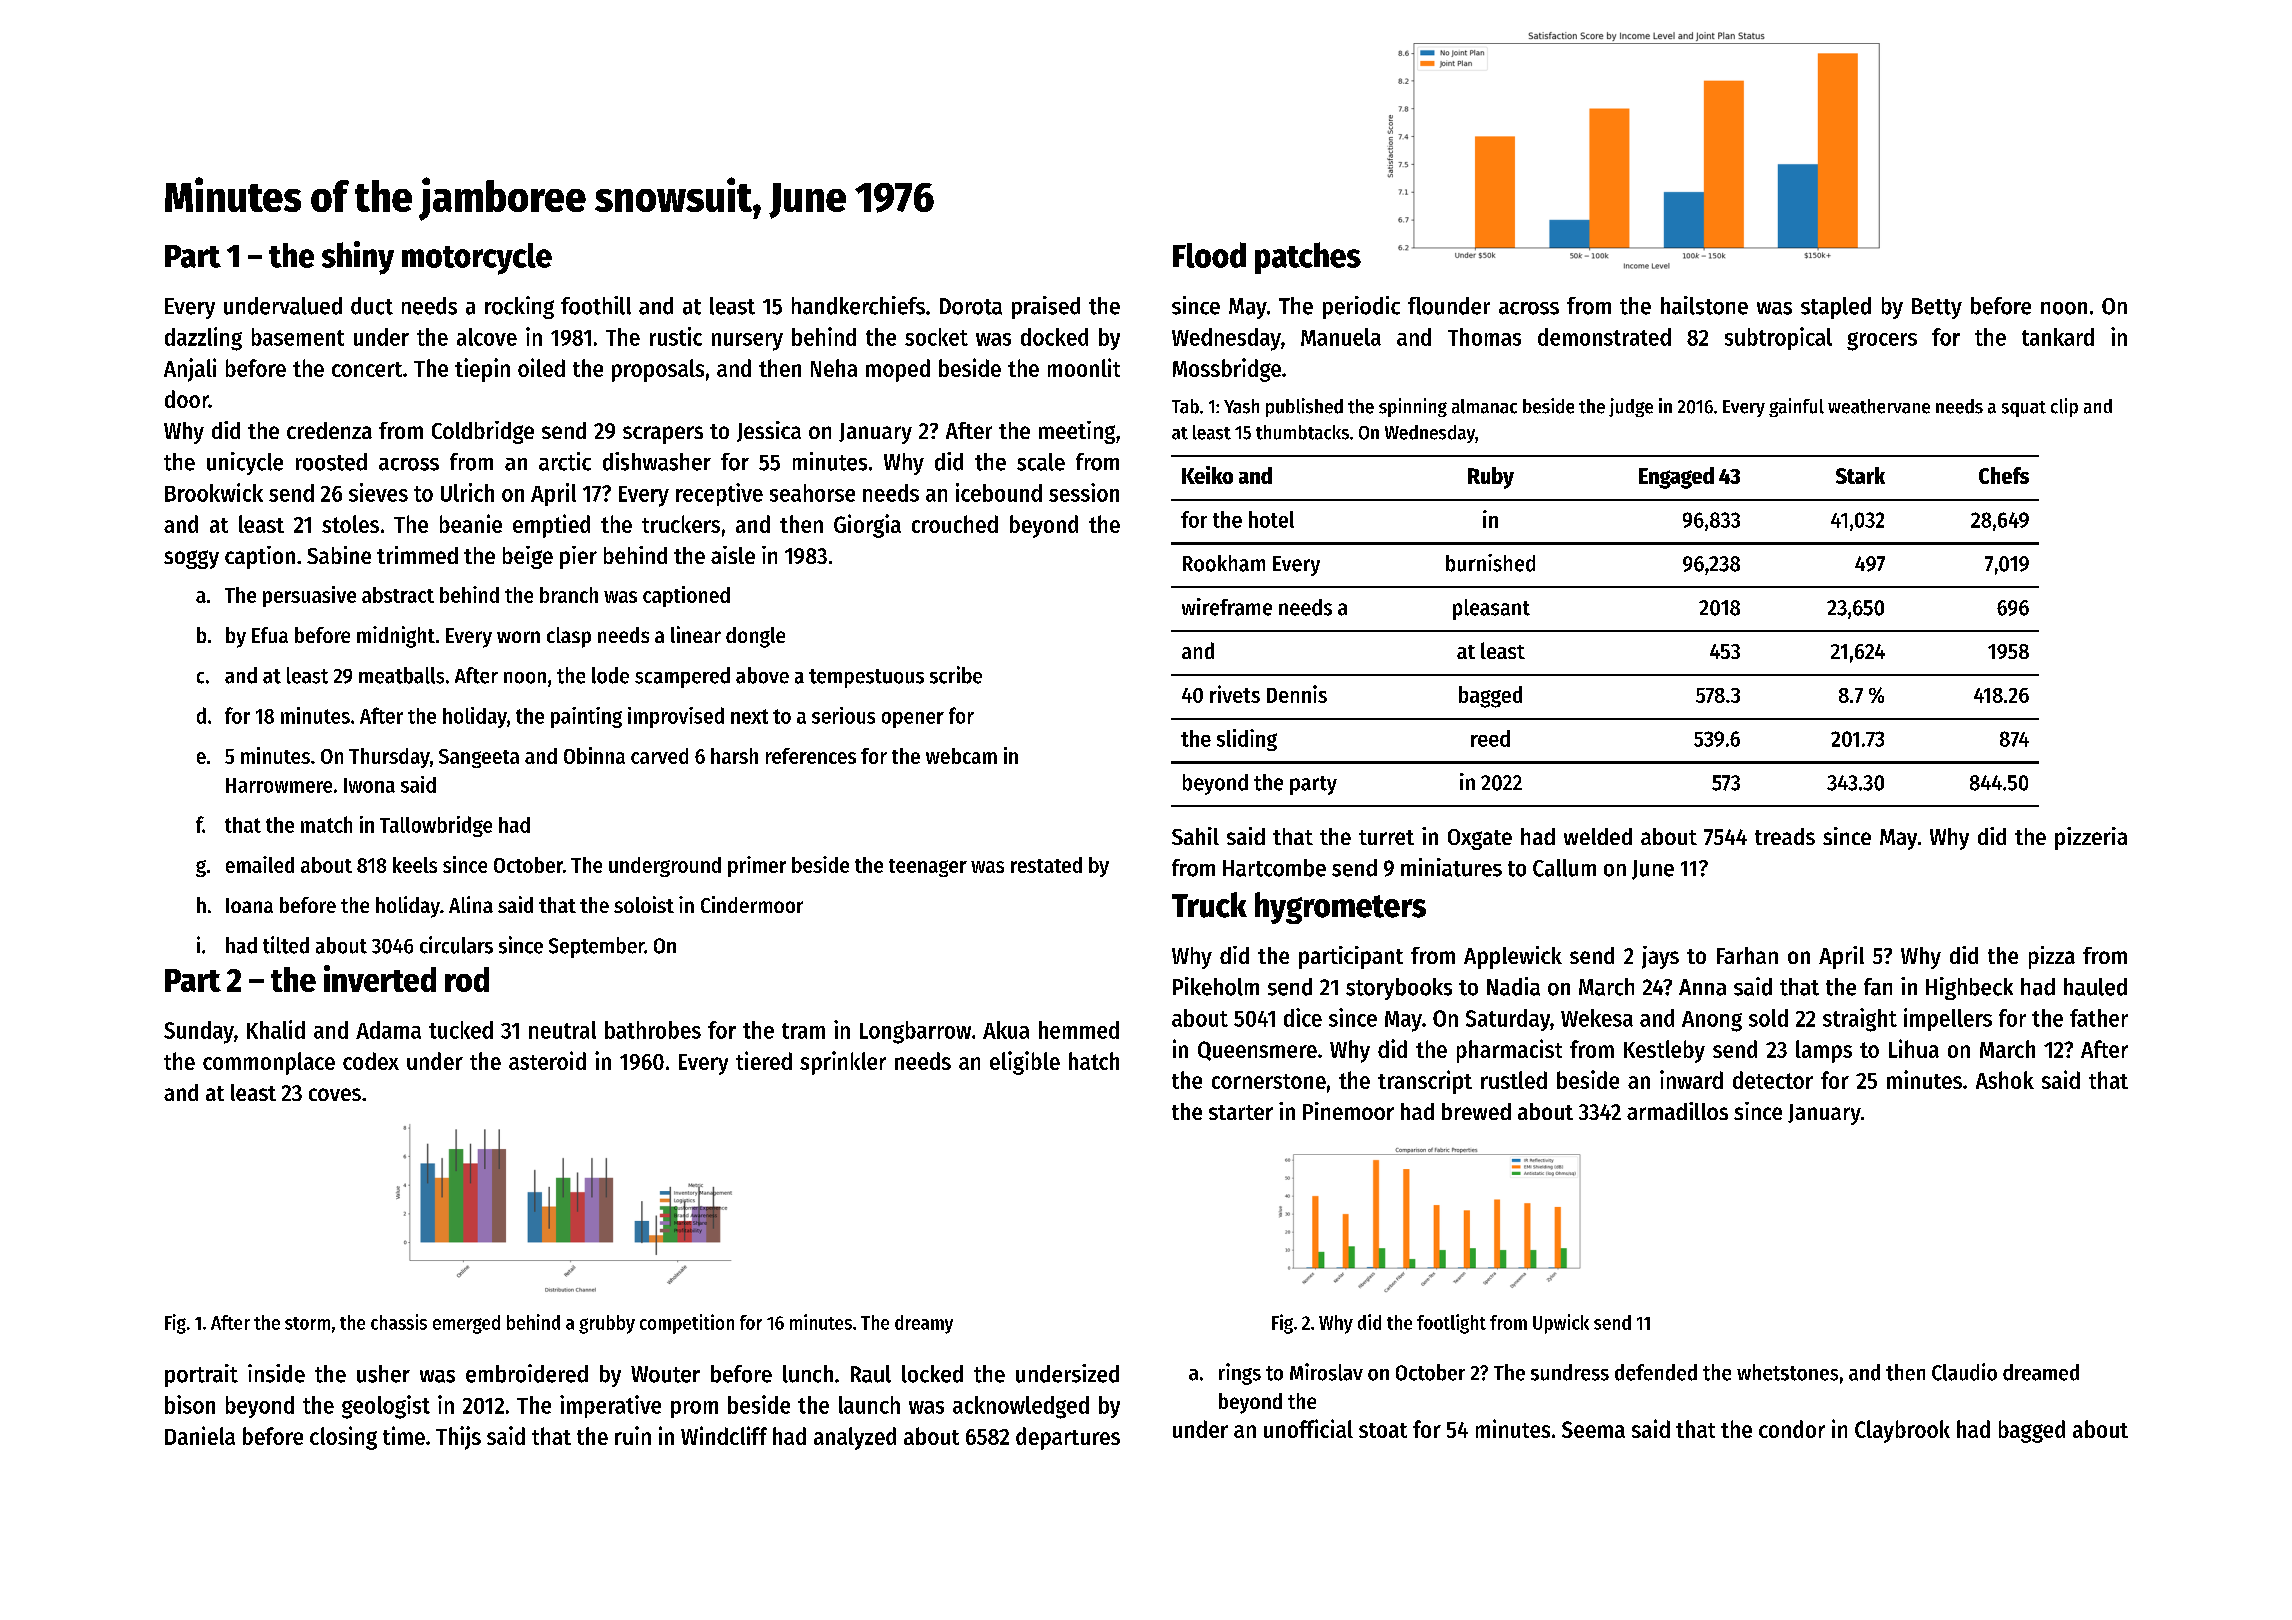 The height and width of the screenshot is (1620, 2292). Describe the element at coordinates (1241, 1112) in the screenshot. I see `starter` at that location.
